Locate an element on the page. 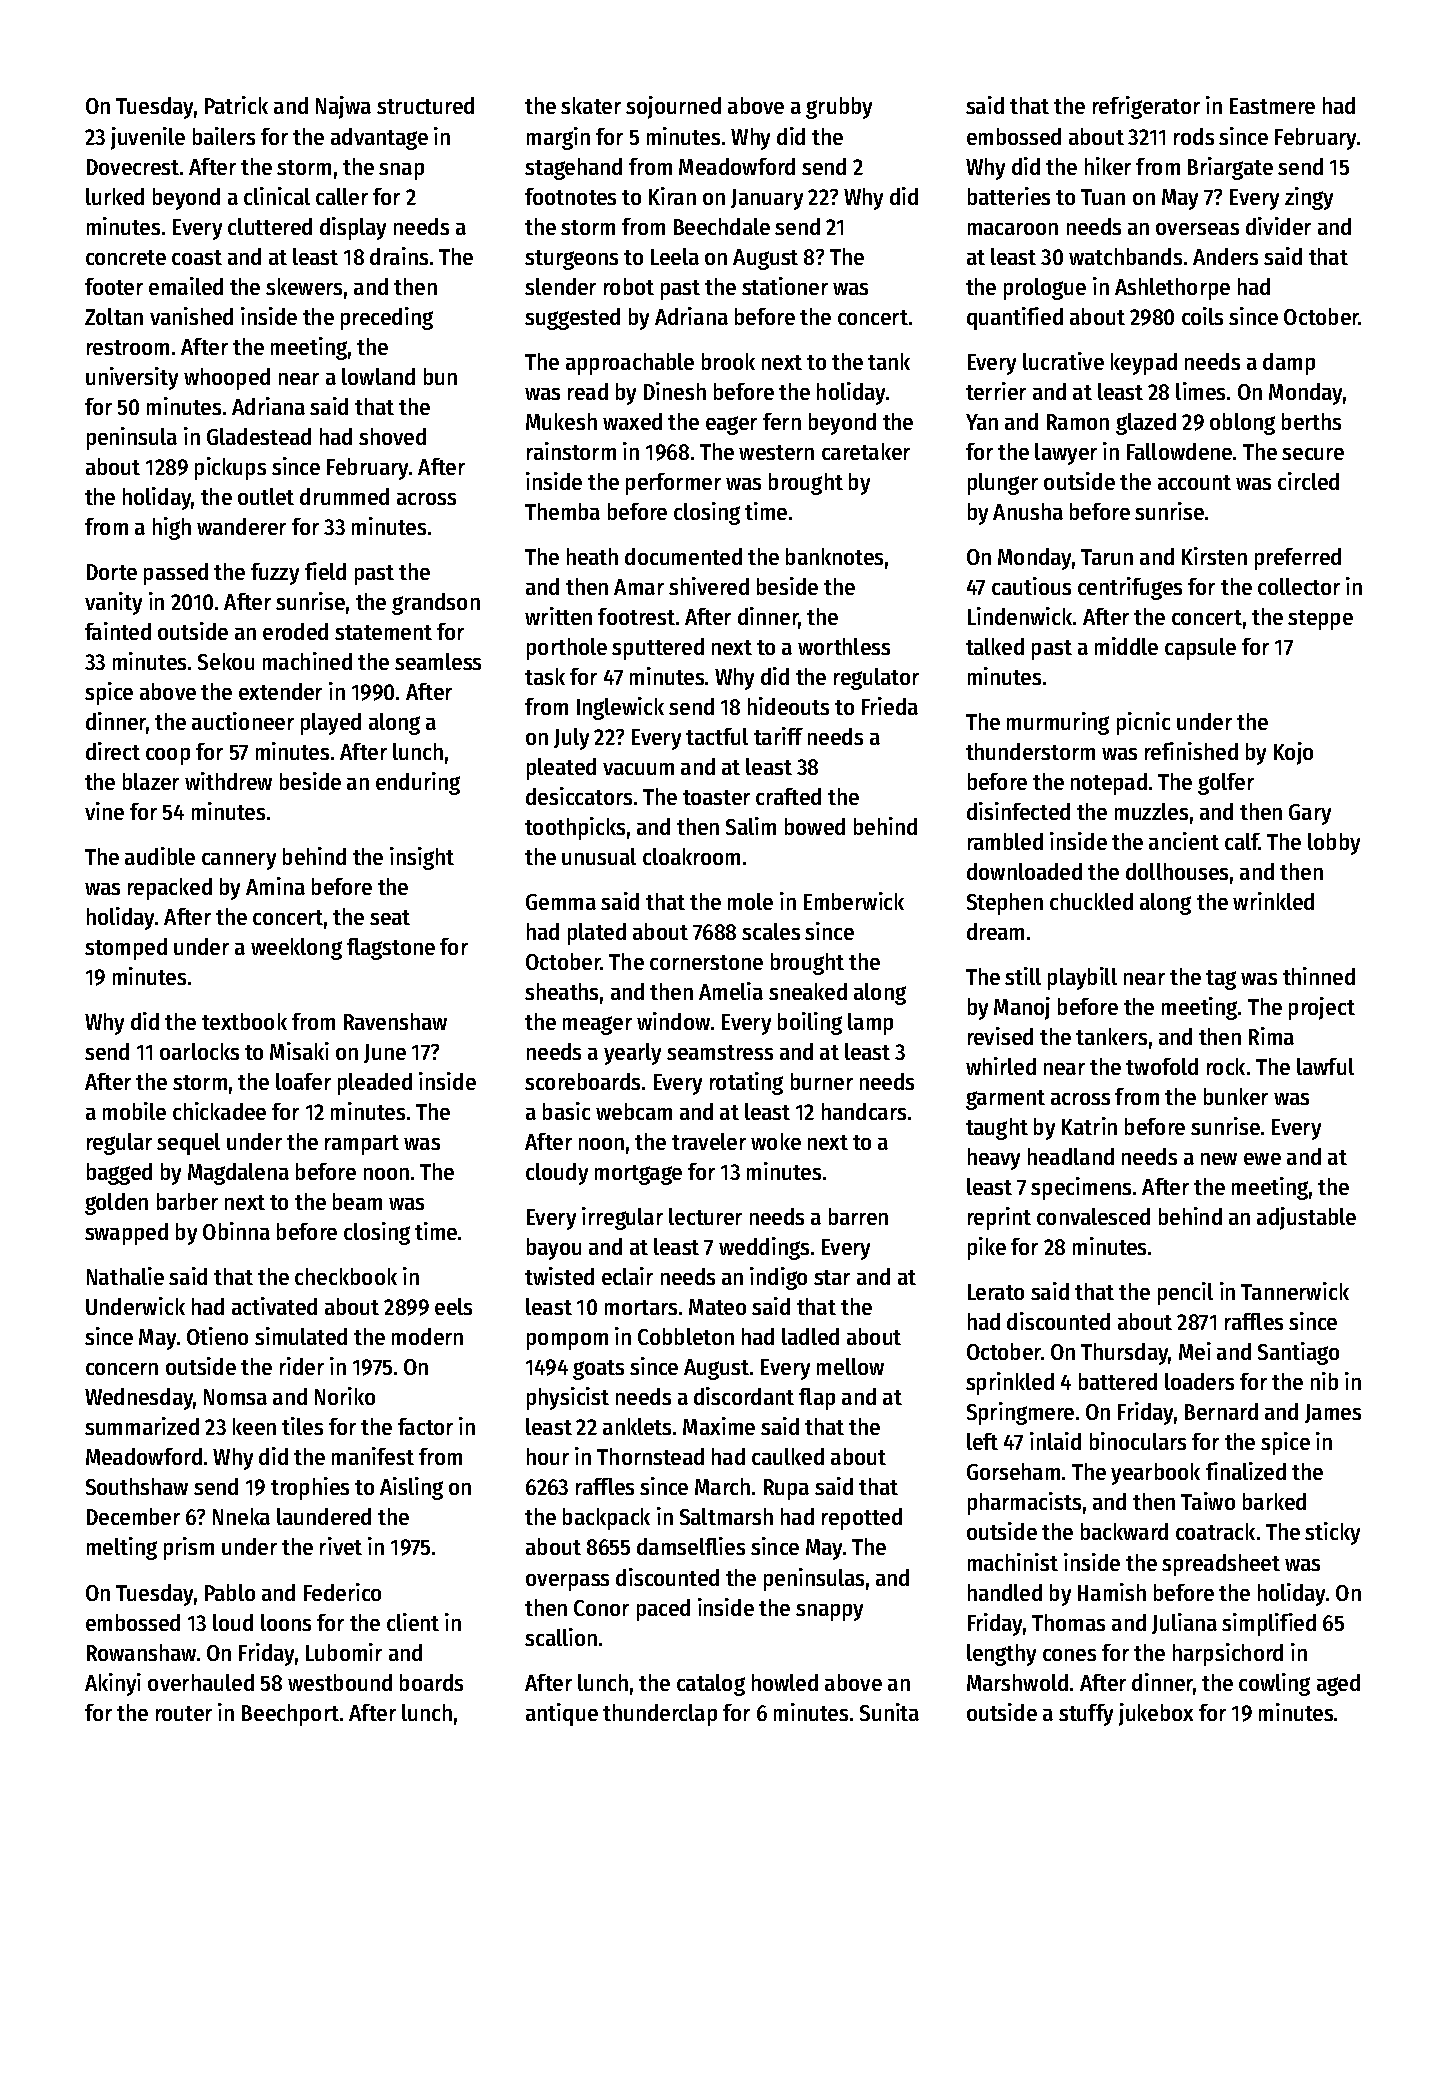 The image size is (1450, 2100). Akinyi is located at coordinates (113, 1684).
